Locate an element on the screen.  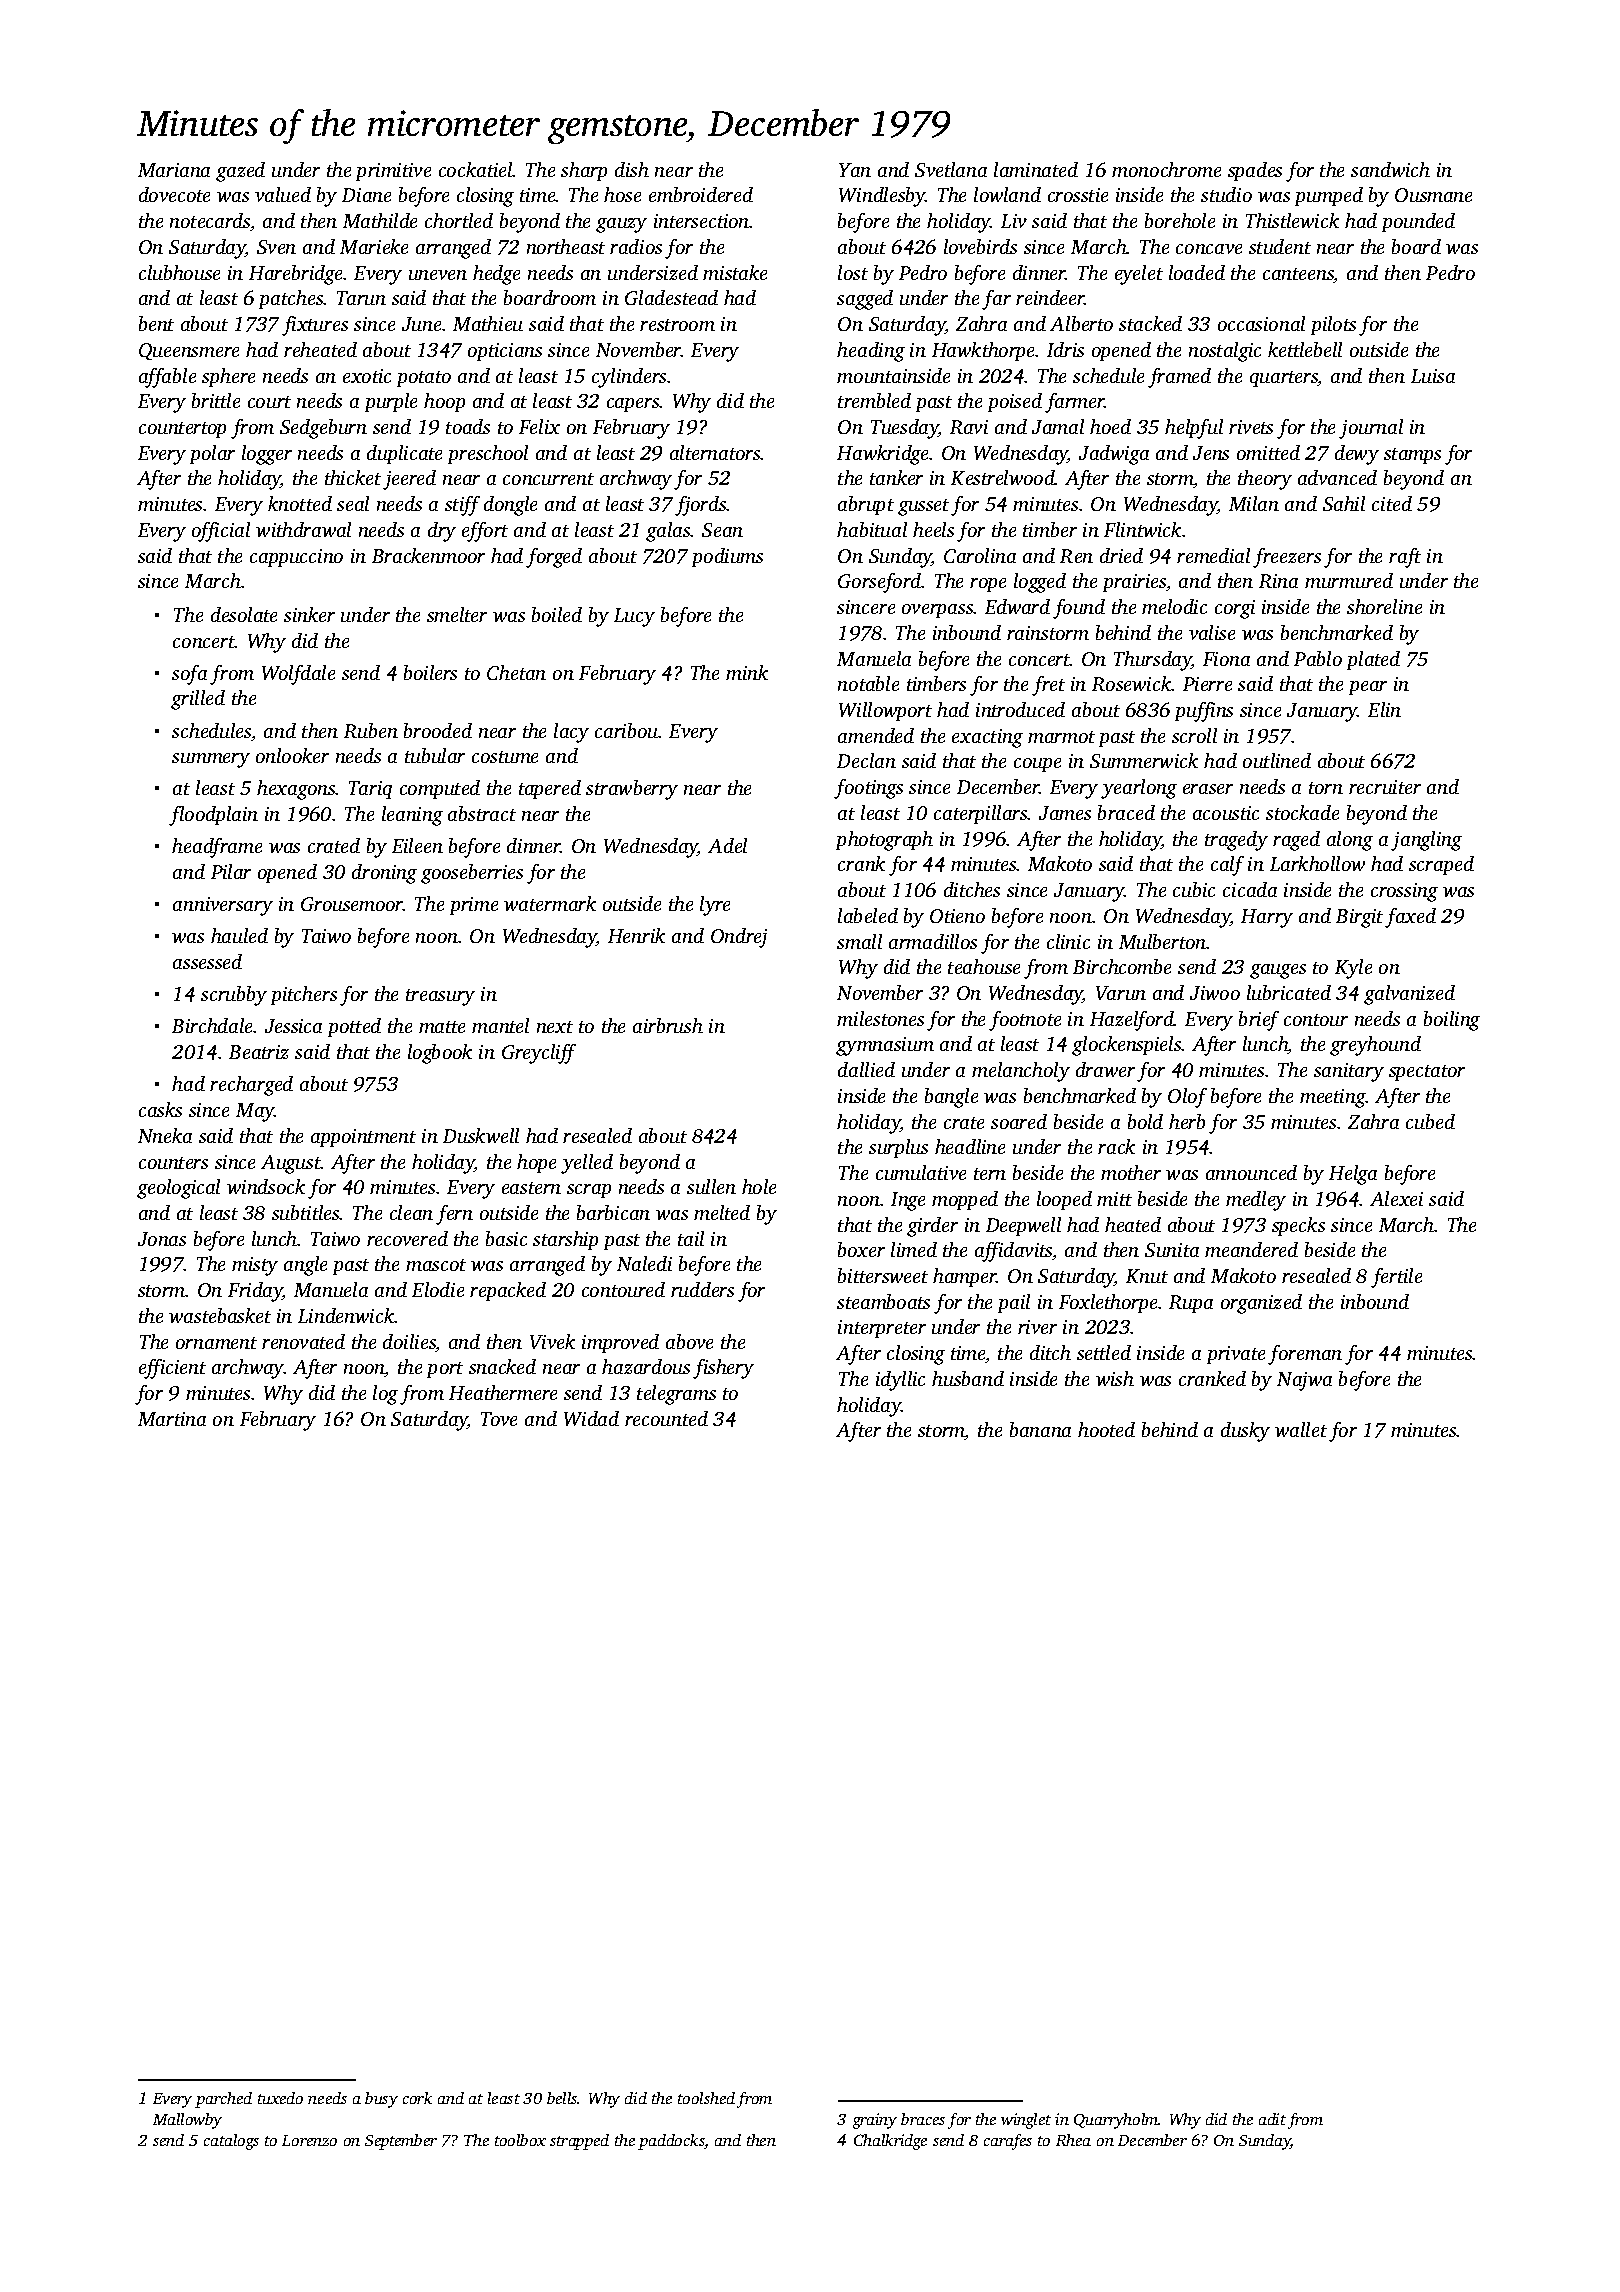
habitual is located at coordinates (872, 529).
